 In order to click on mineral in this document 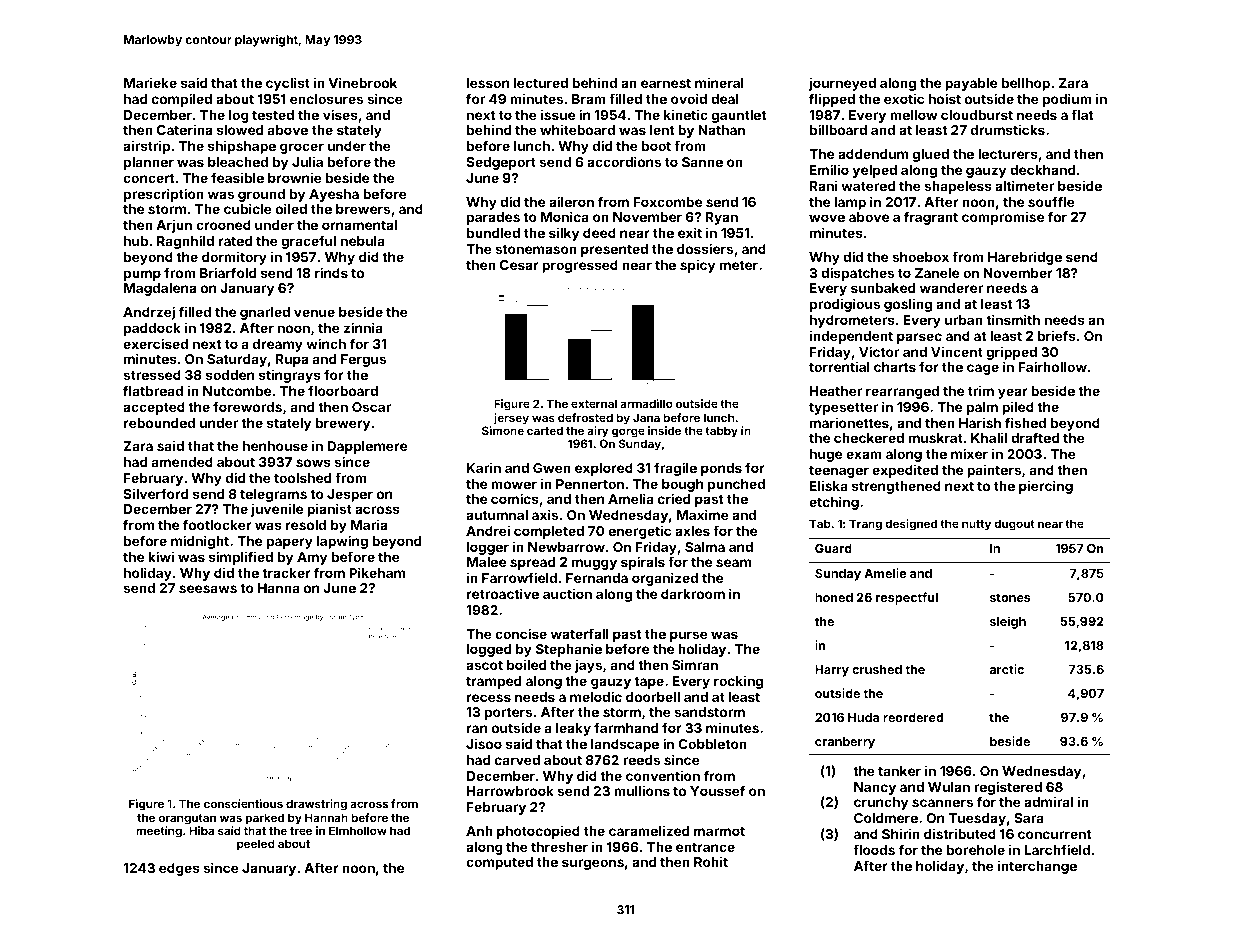, I will do `click(719, 82)`.
